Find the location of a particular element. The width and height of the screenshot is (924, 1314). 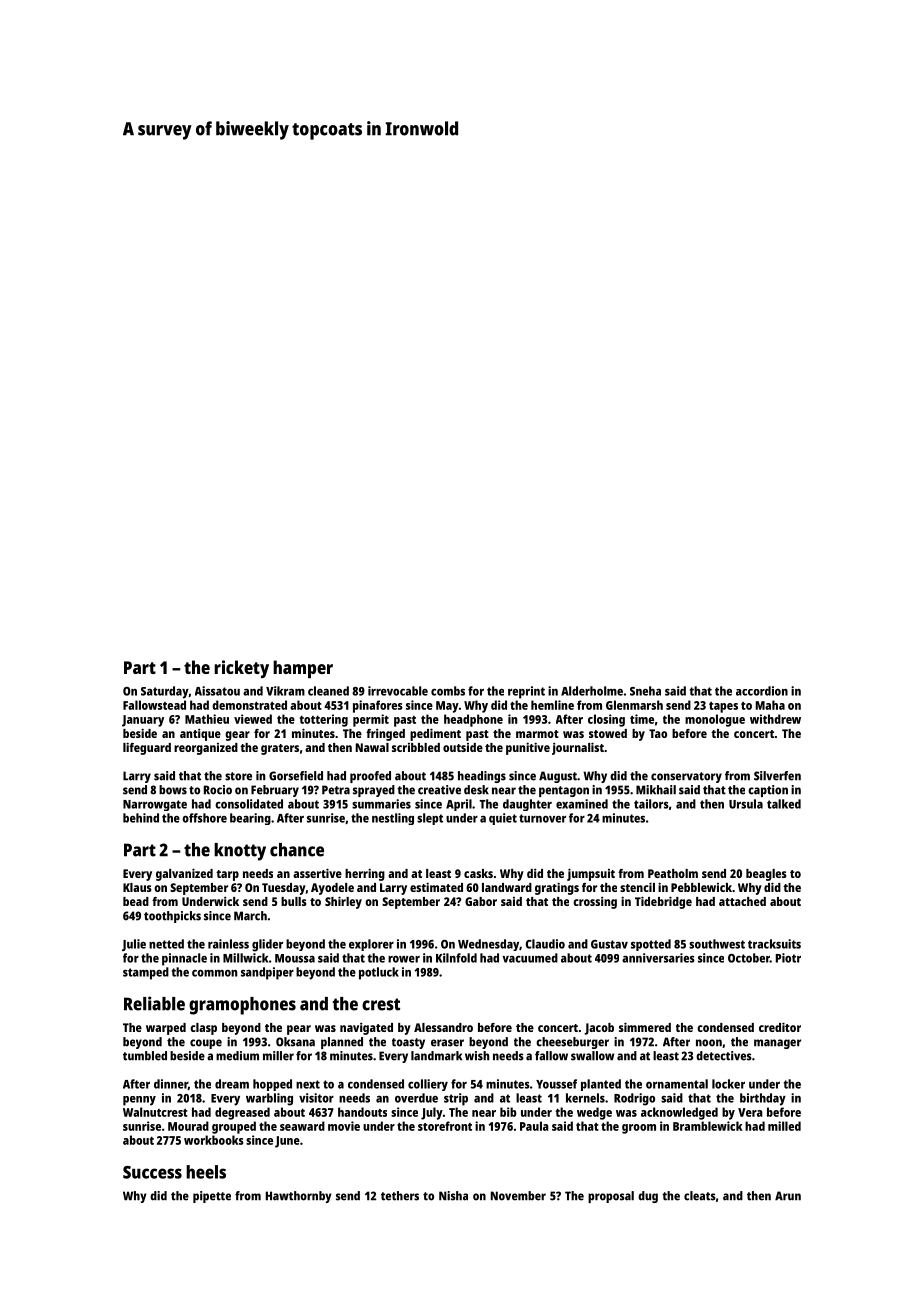

noon is located at coordinates (709, 1043).
